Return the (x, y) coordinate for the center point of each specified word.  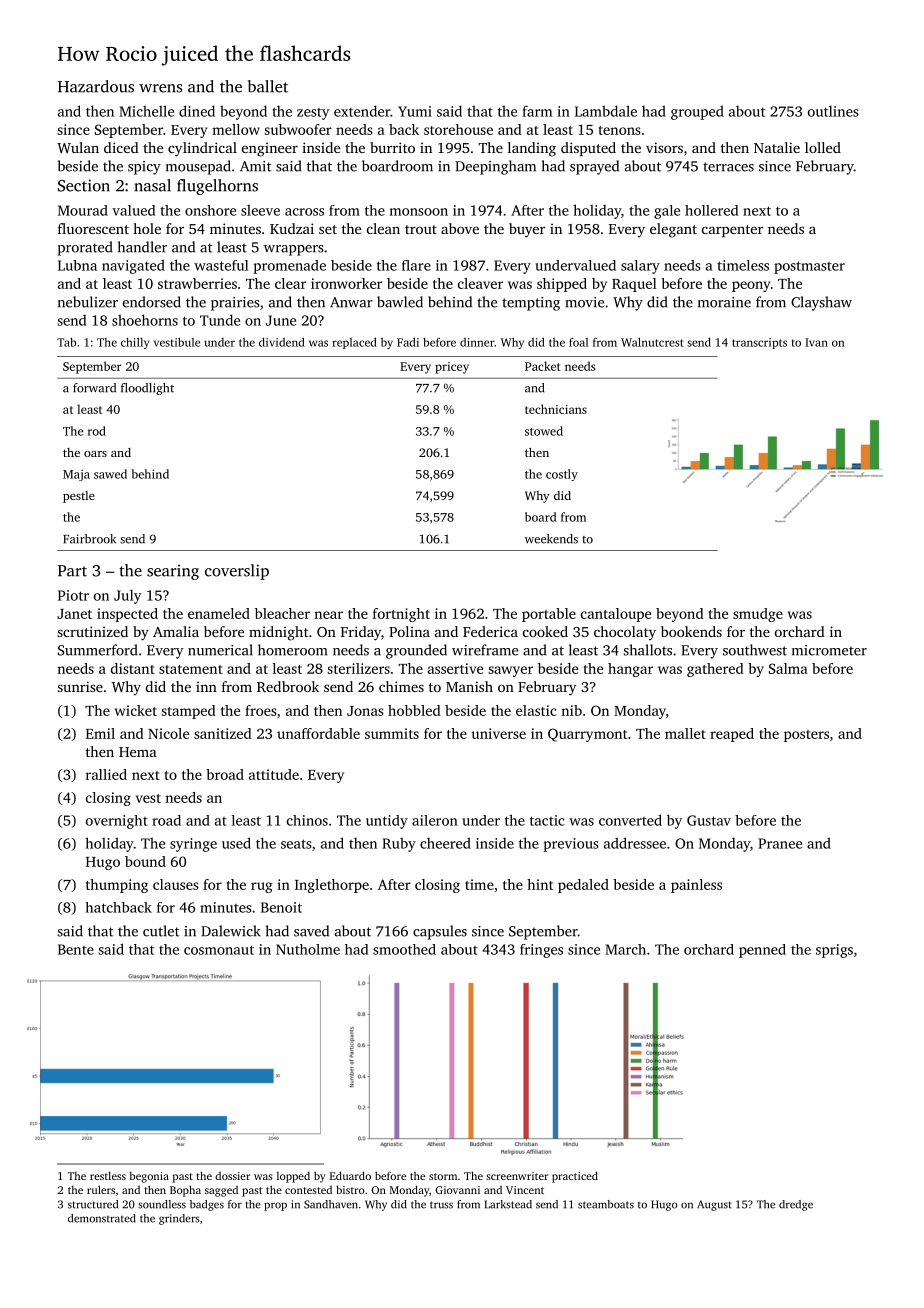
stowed (544, 431)
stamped (188, 712)
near (328, 615)
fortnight (401, 615)
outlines (833, 111)
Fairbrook (89, 539)
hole (147, 228)
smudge (758, 615)
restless (108, 1175)
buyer (527, 230)
